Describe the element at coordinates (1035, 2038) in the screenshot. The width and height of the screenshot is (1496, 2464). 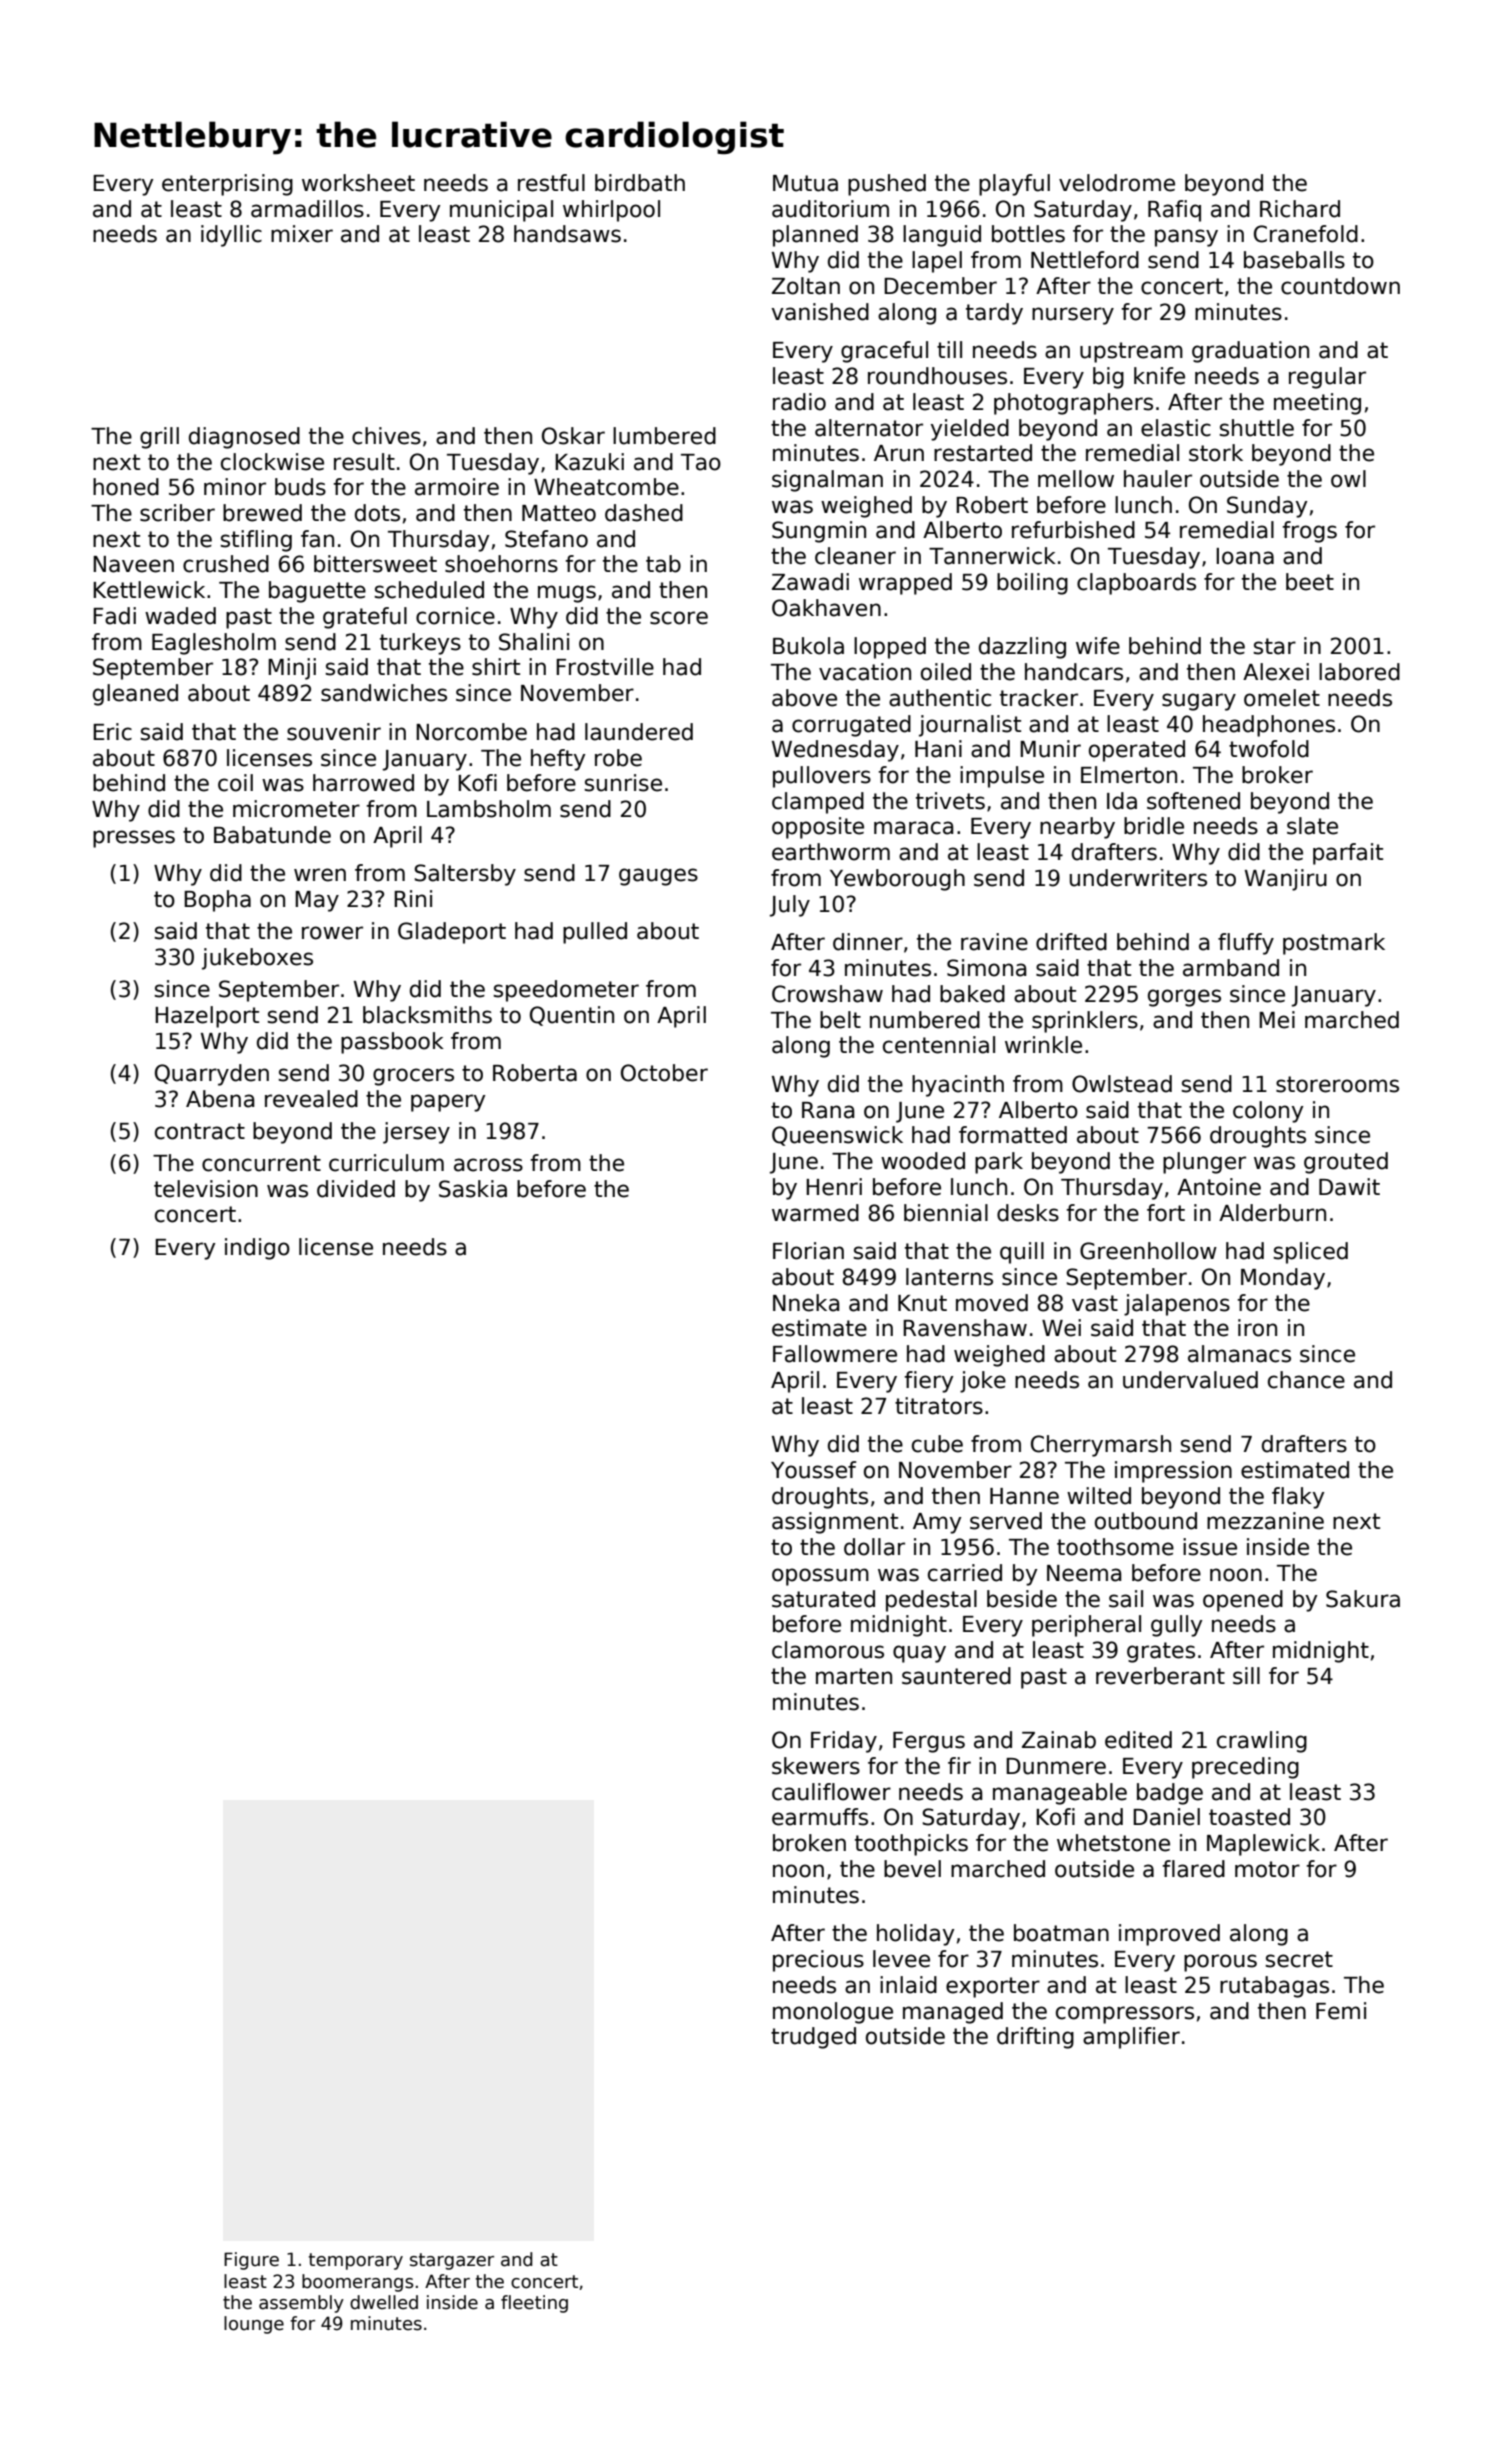
I see `drifting` at that location.
